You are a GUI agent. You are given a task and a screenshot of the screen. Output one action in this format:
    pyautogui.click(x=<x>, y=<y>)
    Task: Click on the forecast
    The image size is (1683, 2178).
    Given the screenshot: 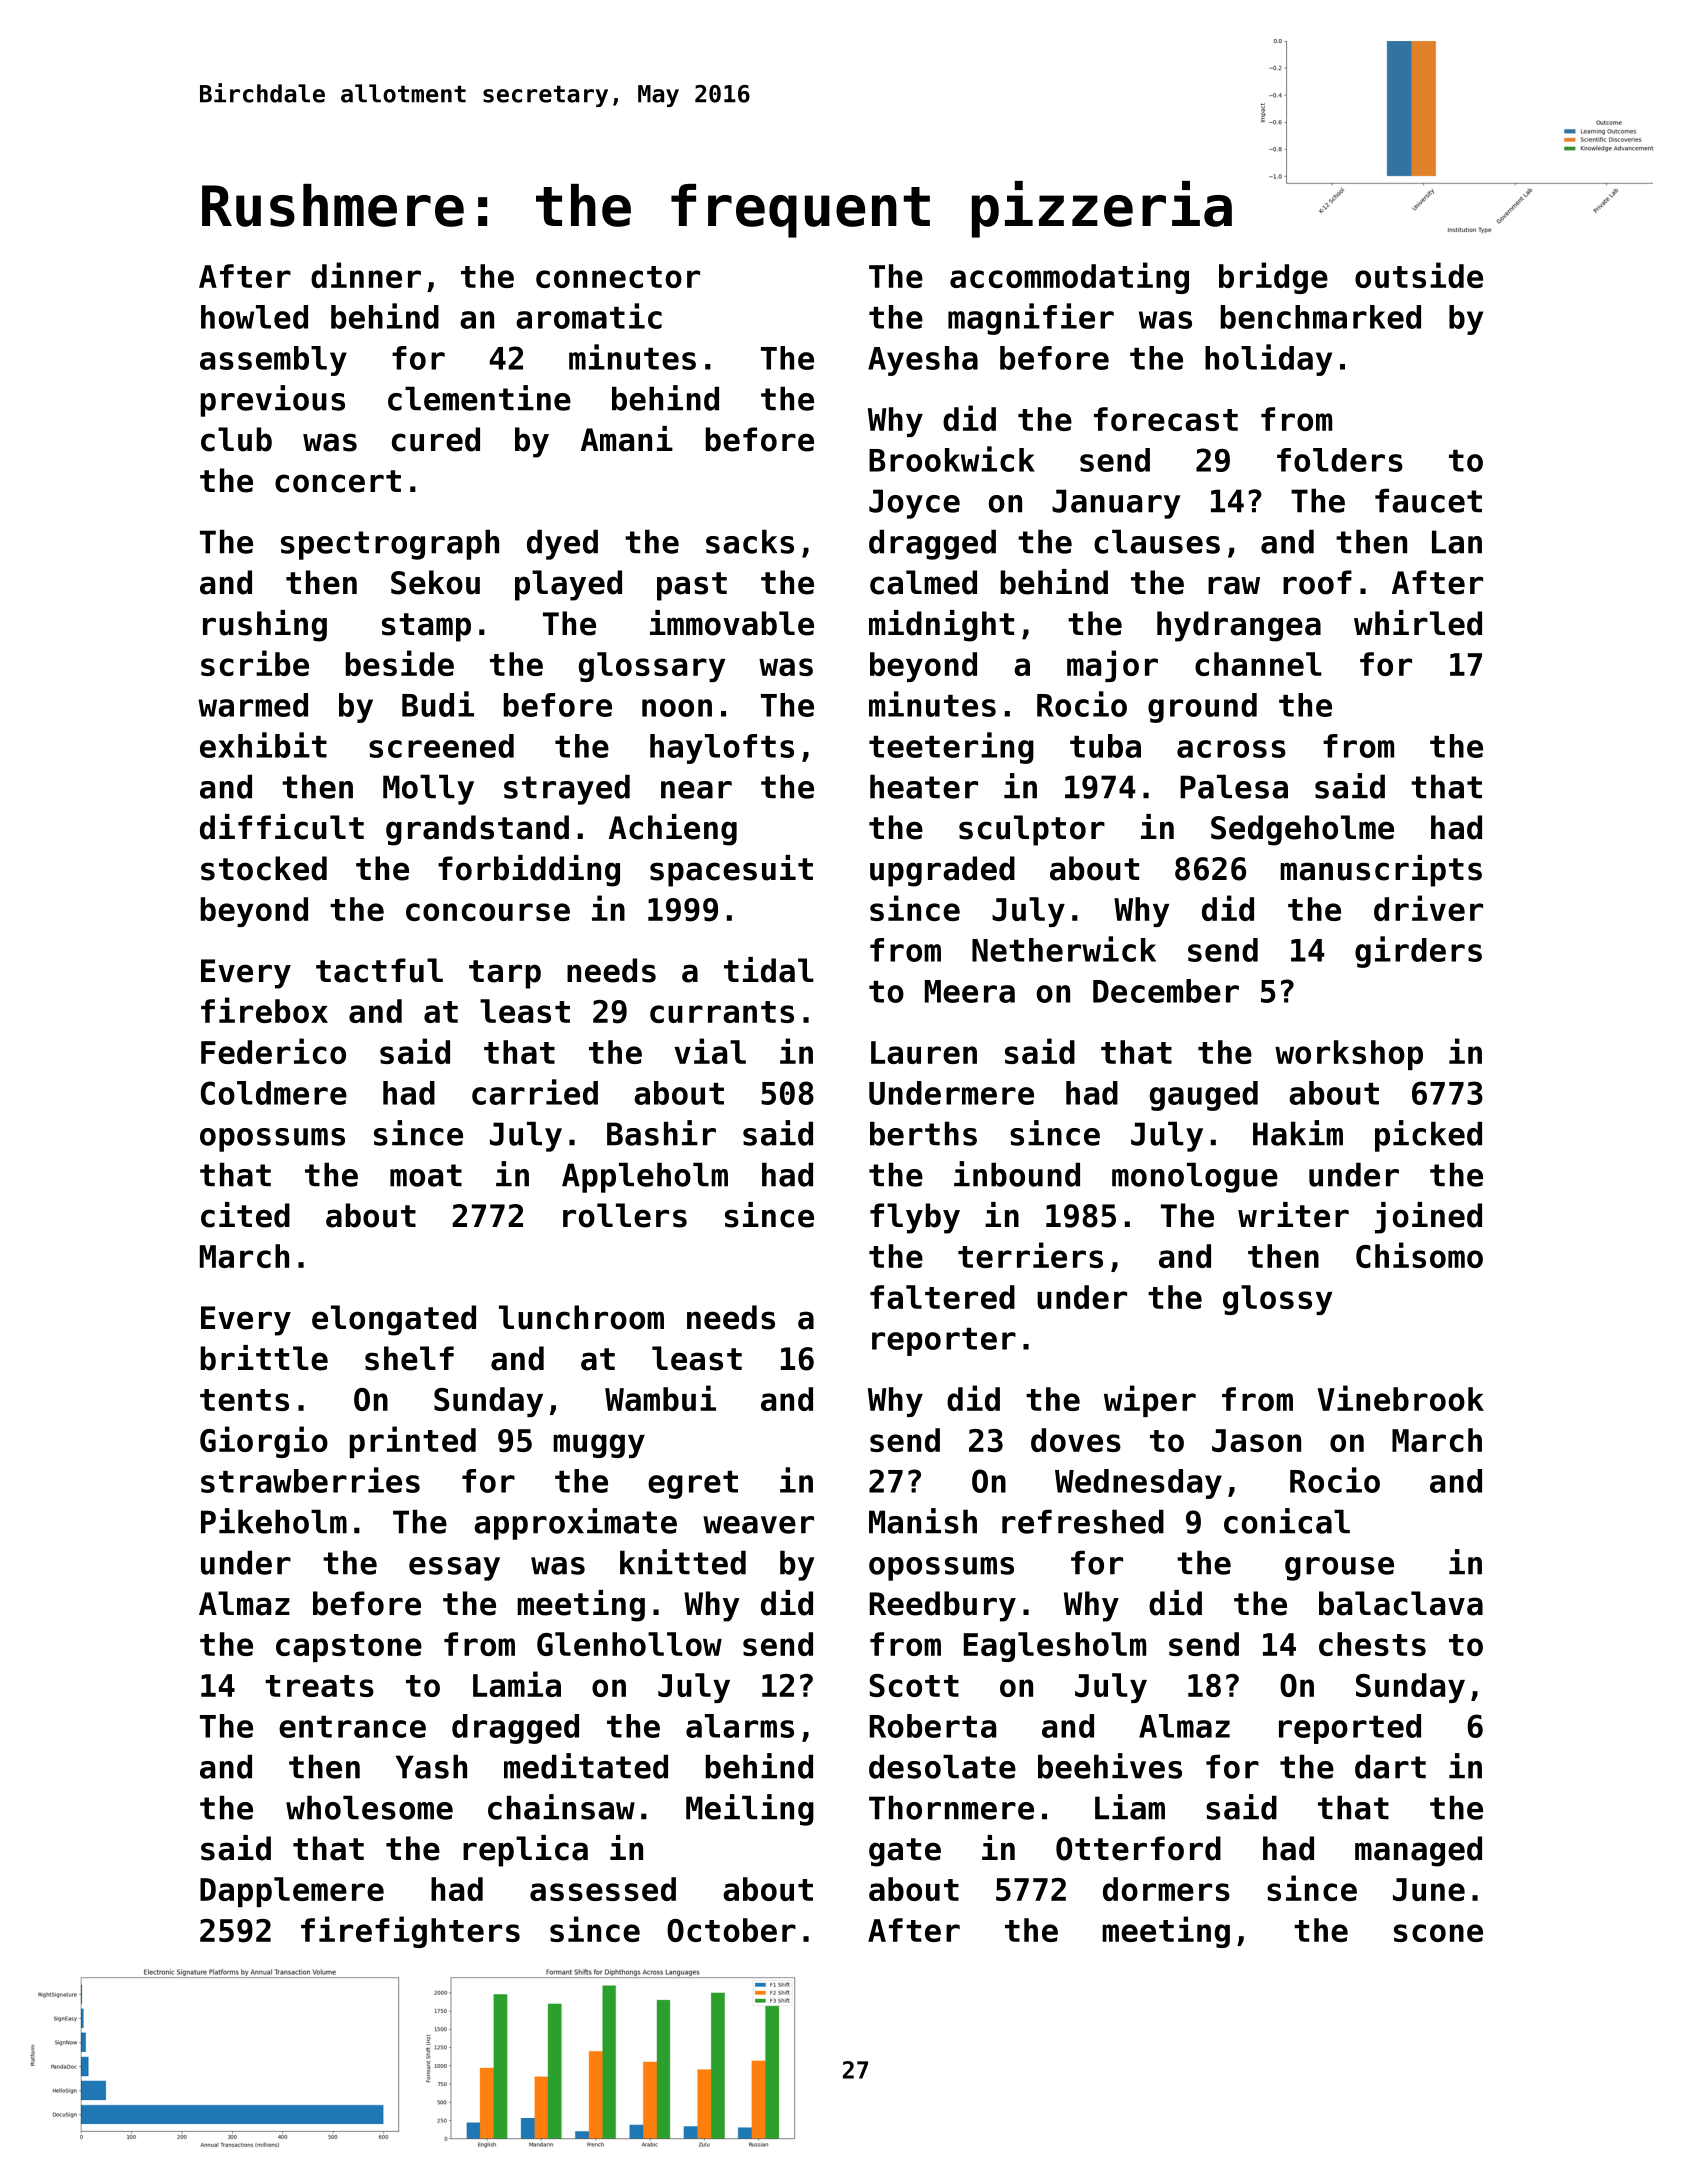 What is the action you would take?
    pyautogui.click(x=1166, y=419)
